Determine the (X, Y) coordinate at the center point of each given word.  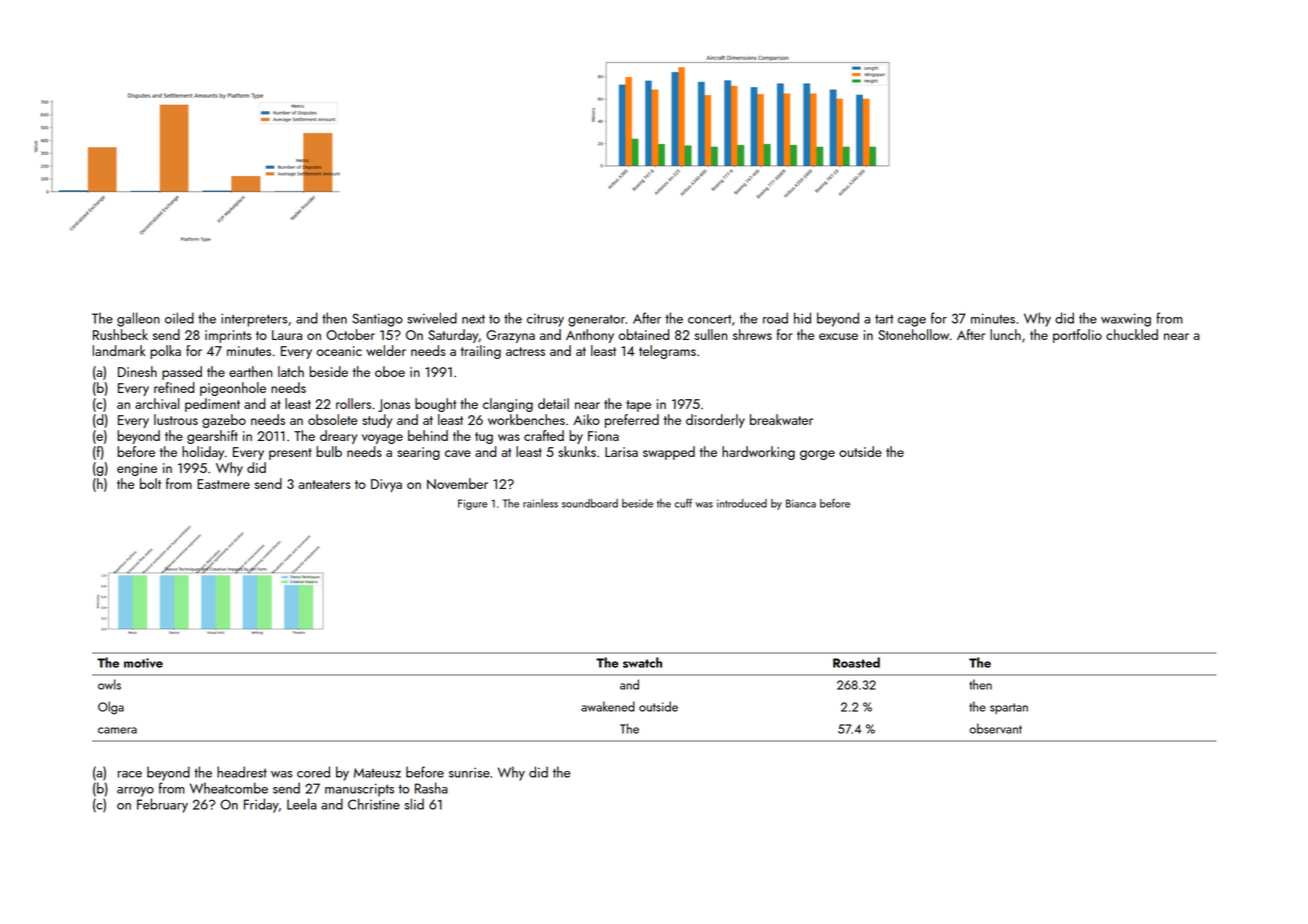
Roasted (856, 662)
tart (884, 319)
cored (313, 772)
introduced (742, 503)
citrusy (545, 320)
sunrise (469, 773)
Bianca (801, 503)
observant (995, 728)
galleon (138, 319)
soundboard (590, 503)
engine (137, 469)
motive (143, 663)
